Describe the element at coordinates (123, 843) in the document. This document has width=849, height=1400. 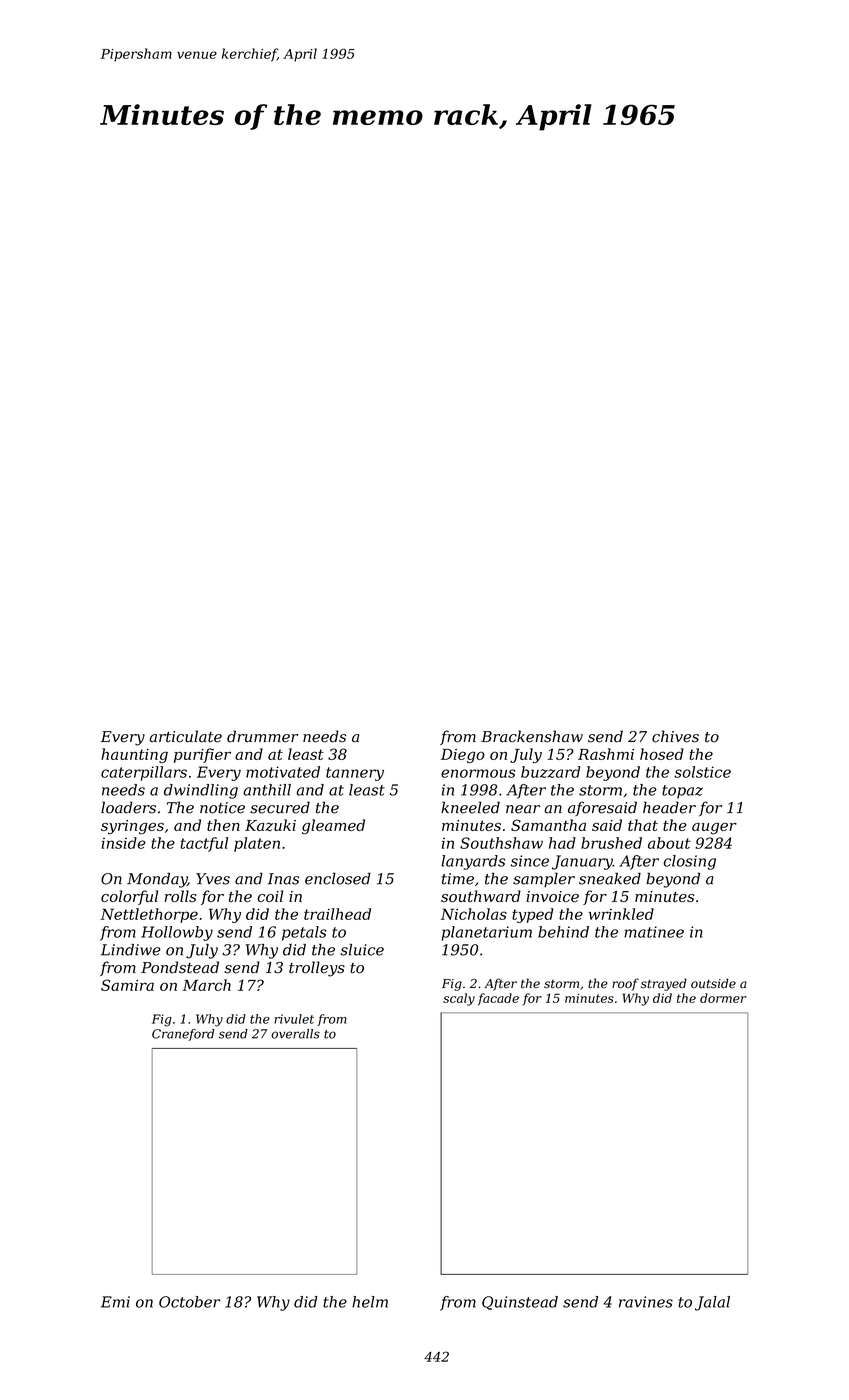
I see `inside` at that location.
